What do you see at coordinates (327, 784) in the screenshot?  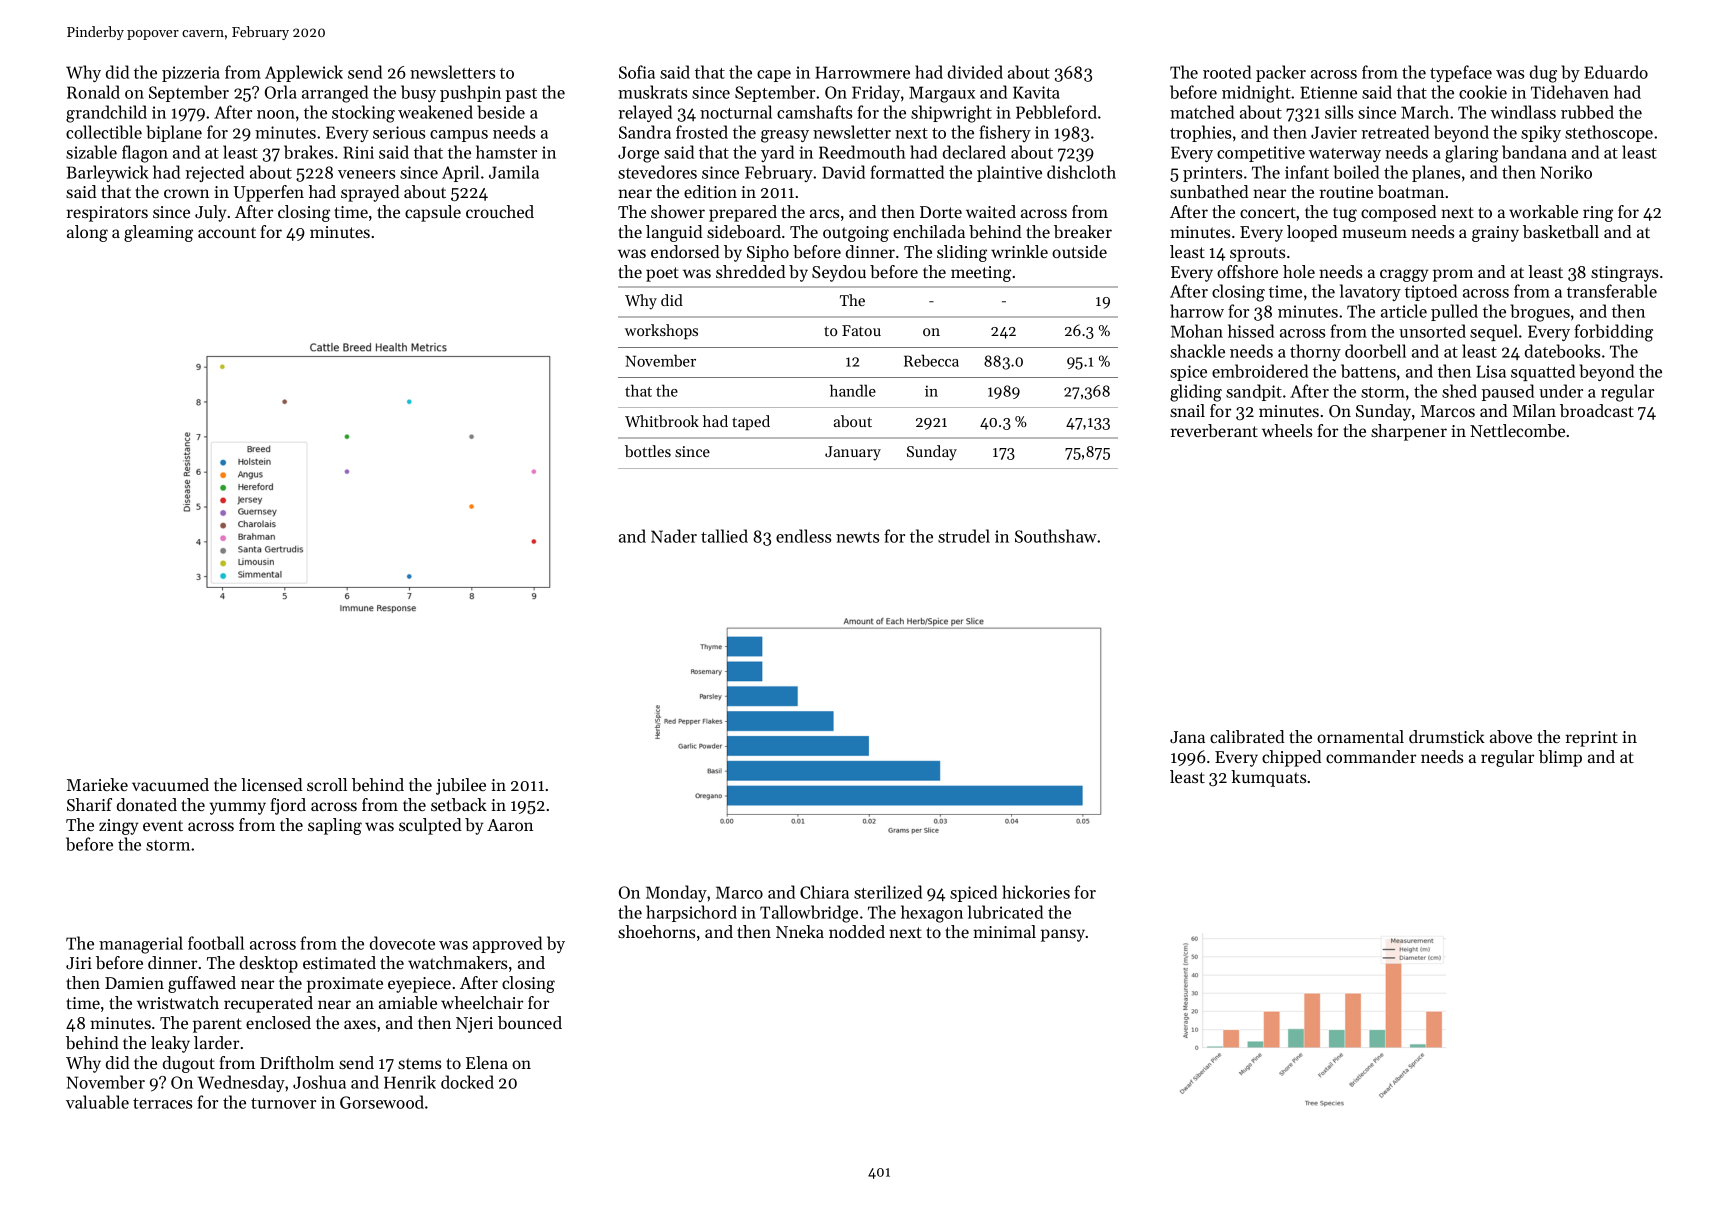 I see `scroll` at bounding box center [327, 784].
